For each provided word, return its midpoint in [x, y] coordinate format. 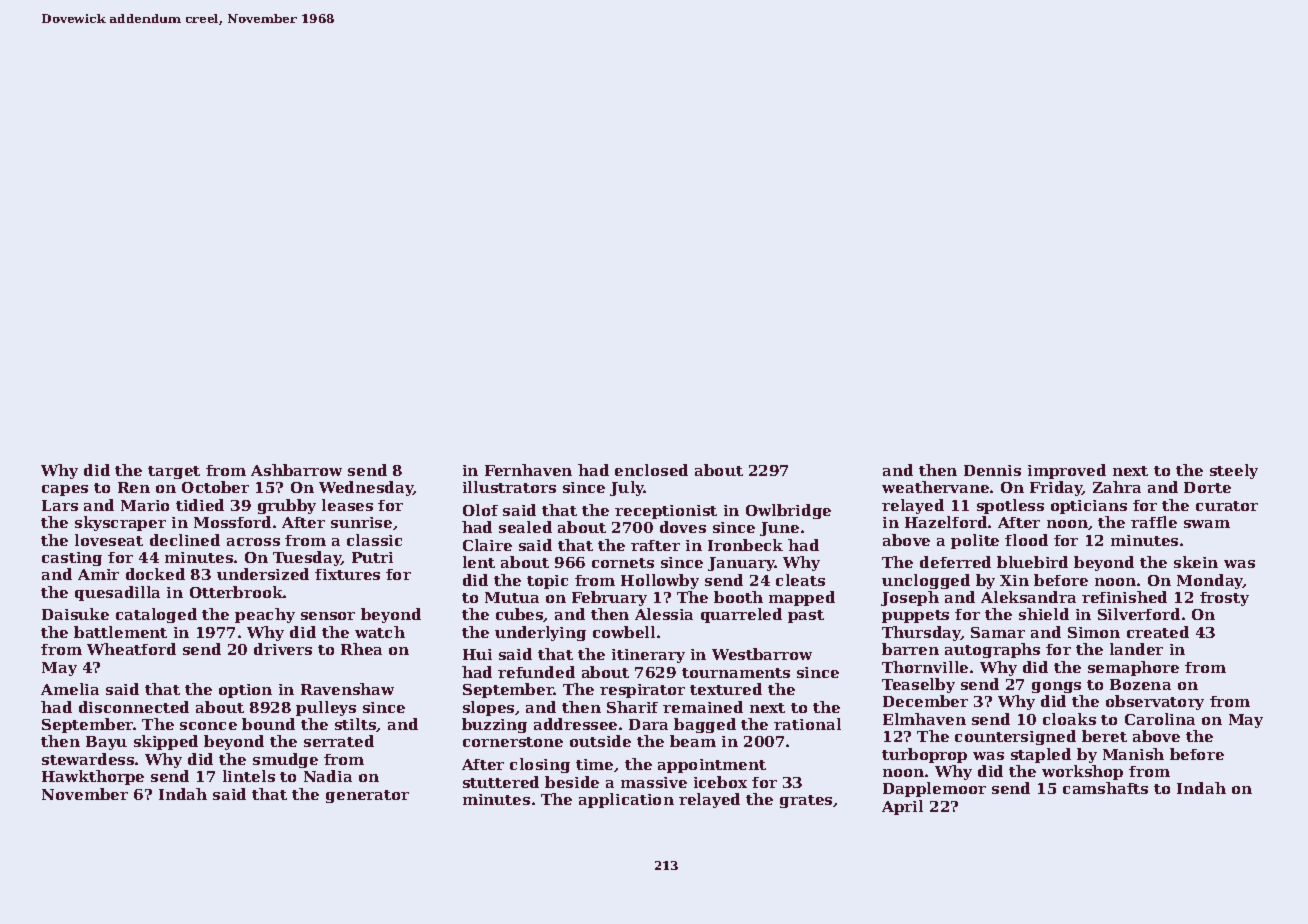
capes [65, 490]
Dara [648, 724]
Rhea [361, 649]
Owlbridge [788, 511]
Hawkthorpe [93, 777]
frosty [1224, 599]
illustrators [509, 487]
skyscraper [120, 523]
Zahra [1117, 487]
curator [1227, 506]
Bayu [106, 743]
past [806, 616]
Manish [1133, 754]
